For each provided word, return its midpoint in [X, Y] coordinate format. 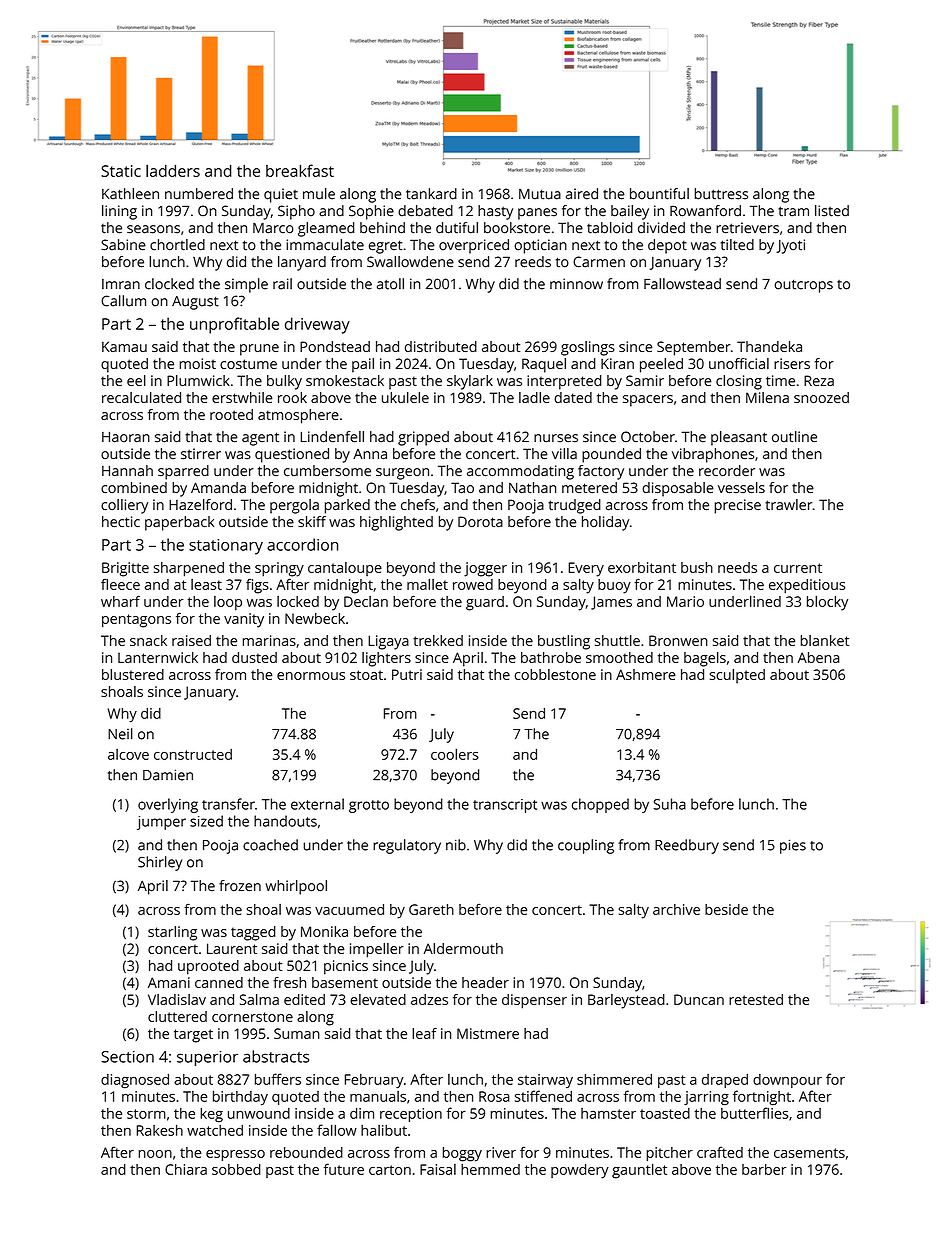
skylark [470, 382]
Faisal [438, 1169]
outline [794, 437]
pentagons [136, 621]
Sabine [123, 245]
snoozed [821, 397]
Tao [462, 487]
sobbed [236, 1169]
